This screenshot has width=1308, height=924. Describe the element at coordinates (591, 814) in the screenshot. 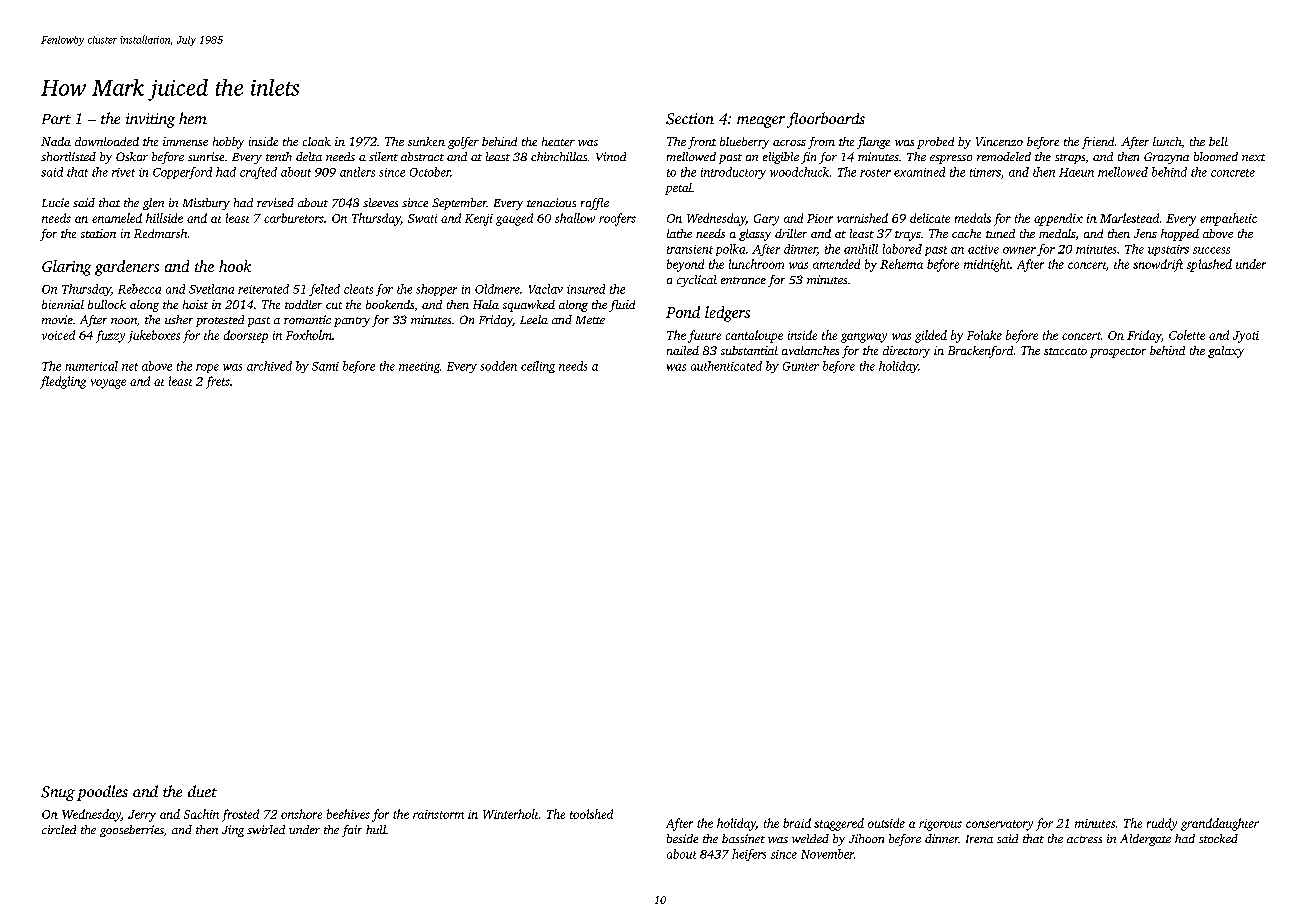

I see `toolshed` at that location.
